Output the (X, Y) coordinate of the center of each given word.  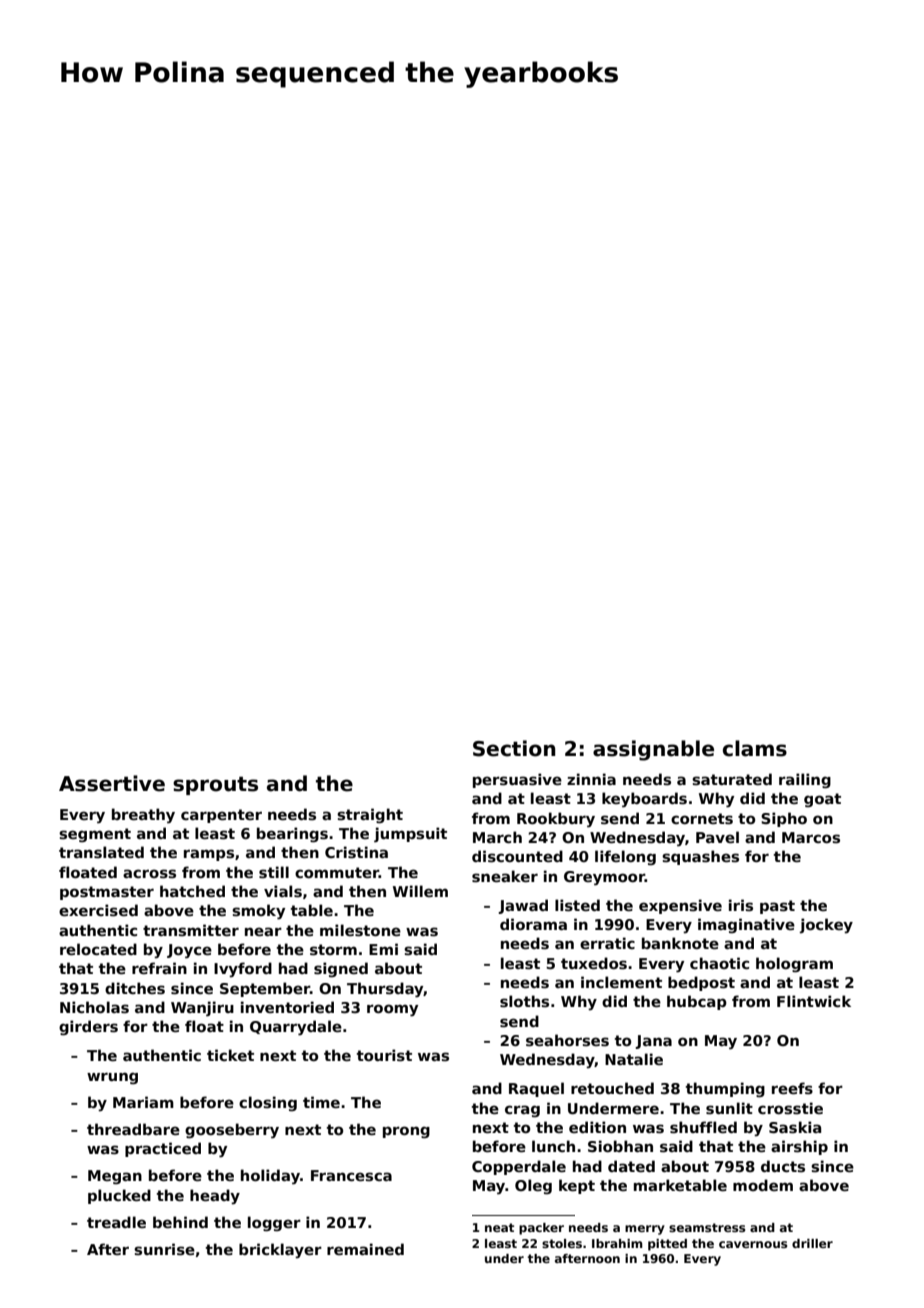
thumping (725, 1089)
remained (365, 1249)
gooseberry (232, 1131)
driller (812, 1243)
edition (597, 1127)
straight (370, 815)
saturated (732, 779)
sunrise (164, 1249)
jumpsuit (410, 834)
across (149, 874)
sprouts (215, 785)
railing (805, 780)
